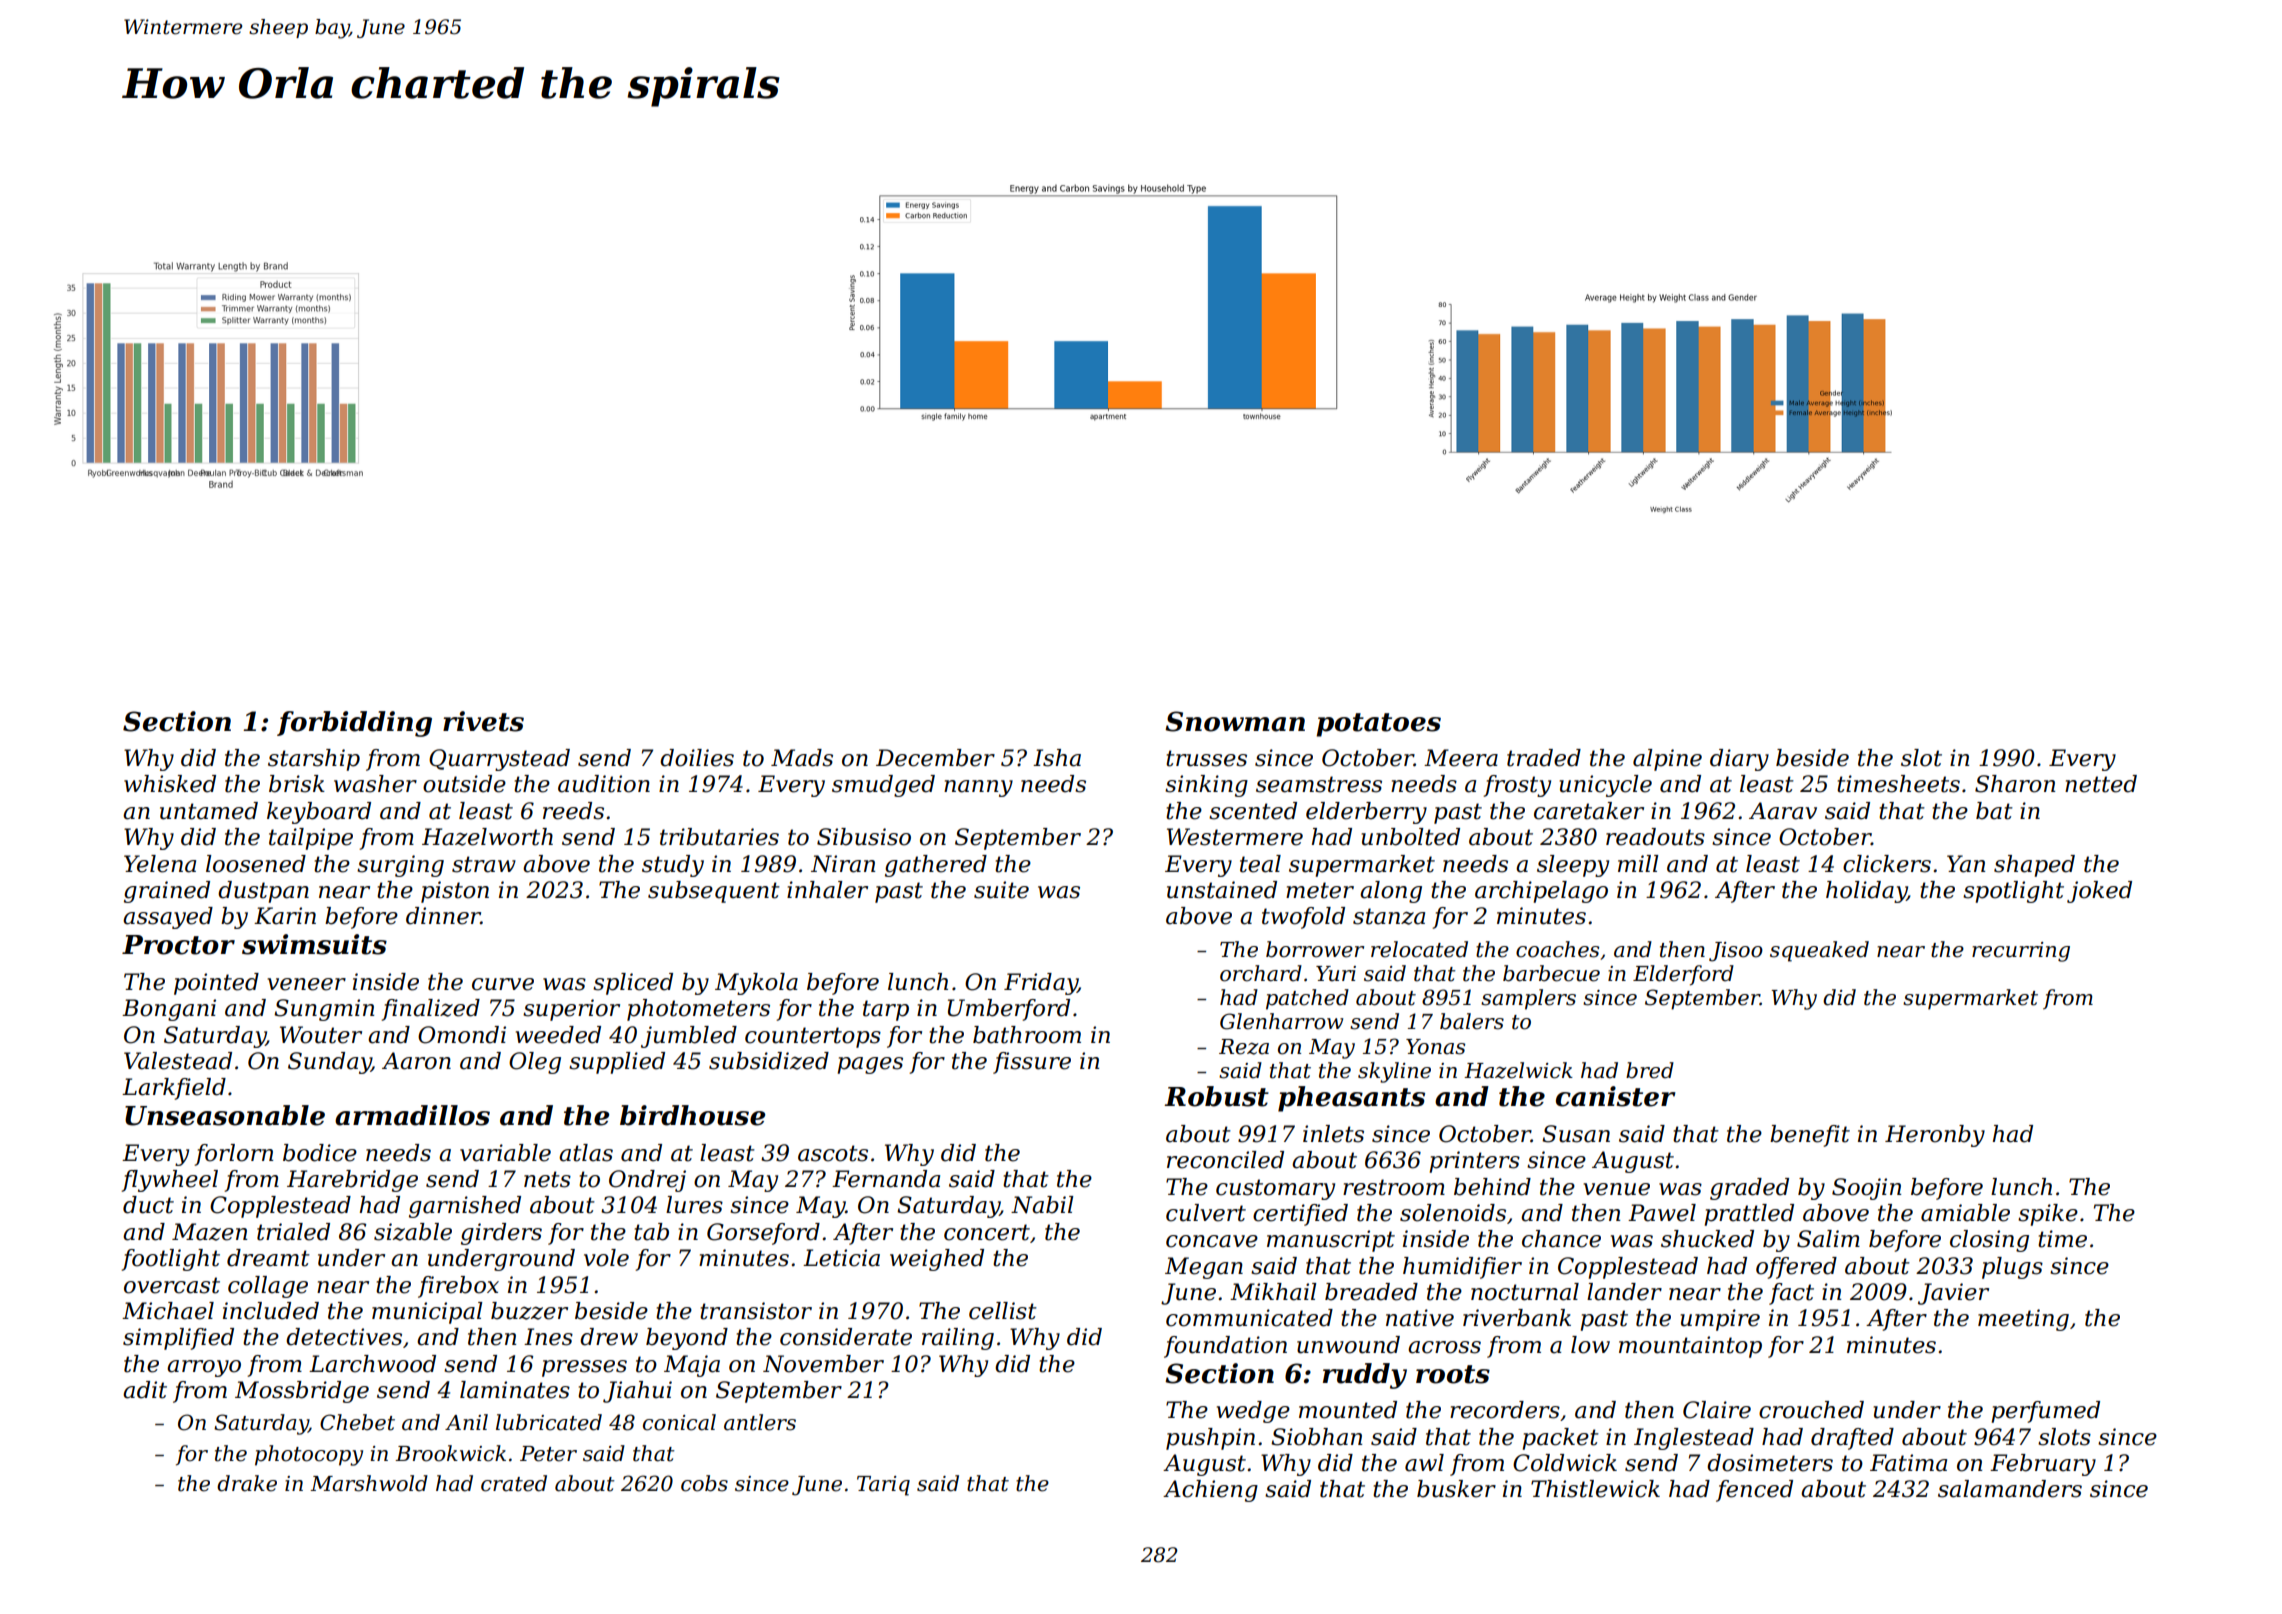  I want to click on countertops, so click(813, 1037).
